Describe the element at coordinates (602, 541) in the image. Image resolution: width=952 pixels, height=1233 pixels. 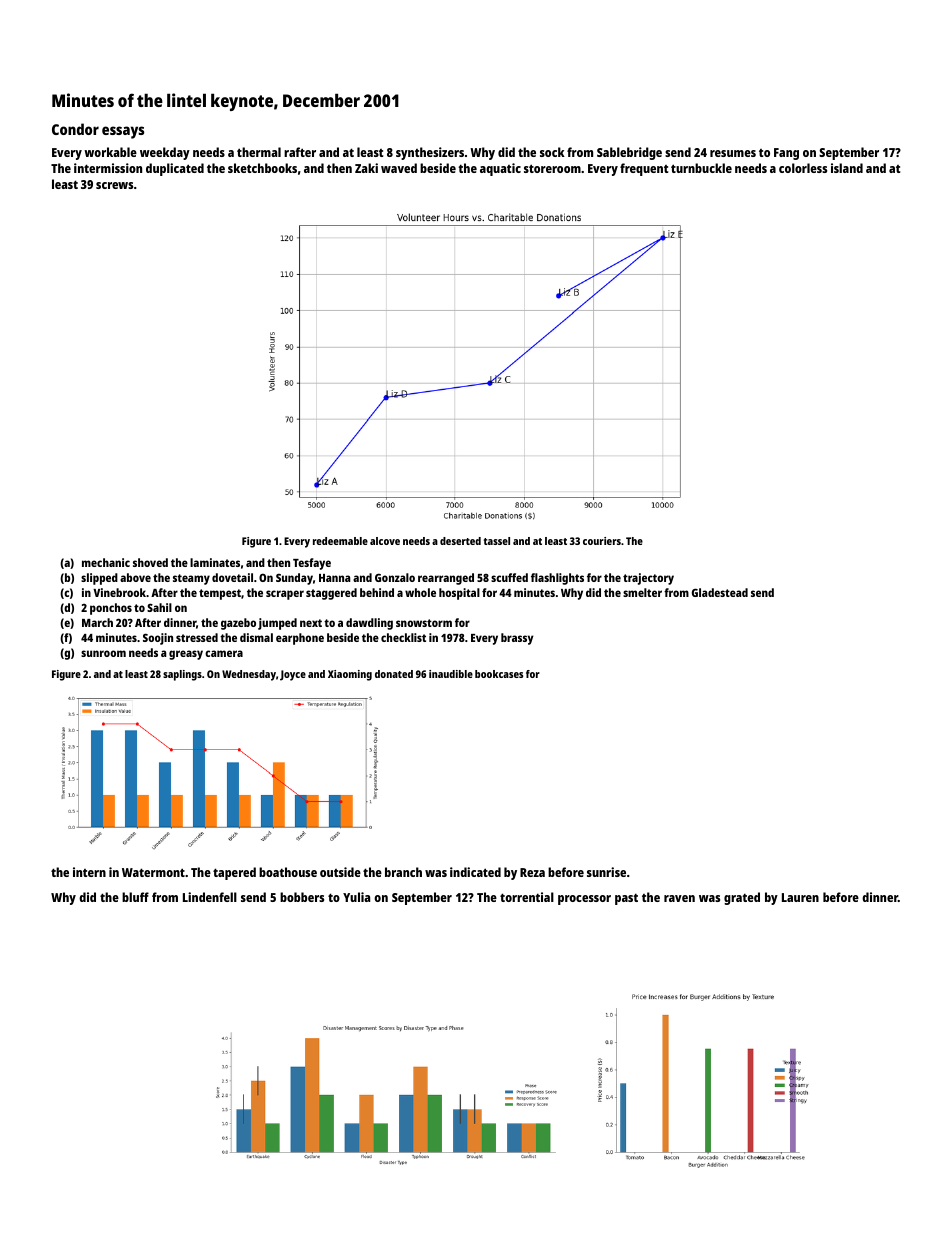
I see `couriers` at that location.
